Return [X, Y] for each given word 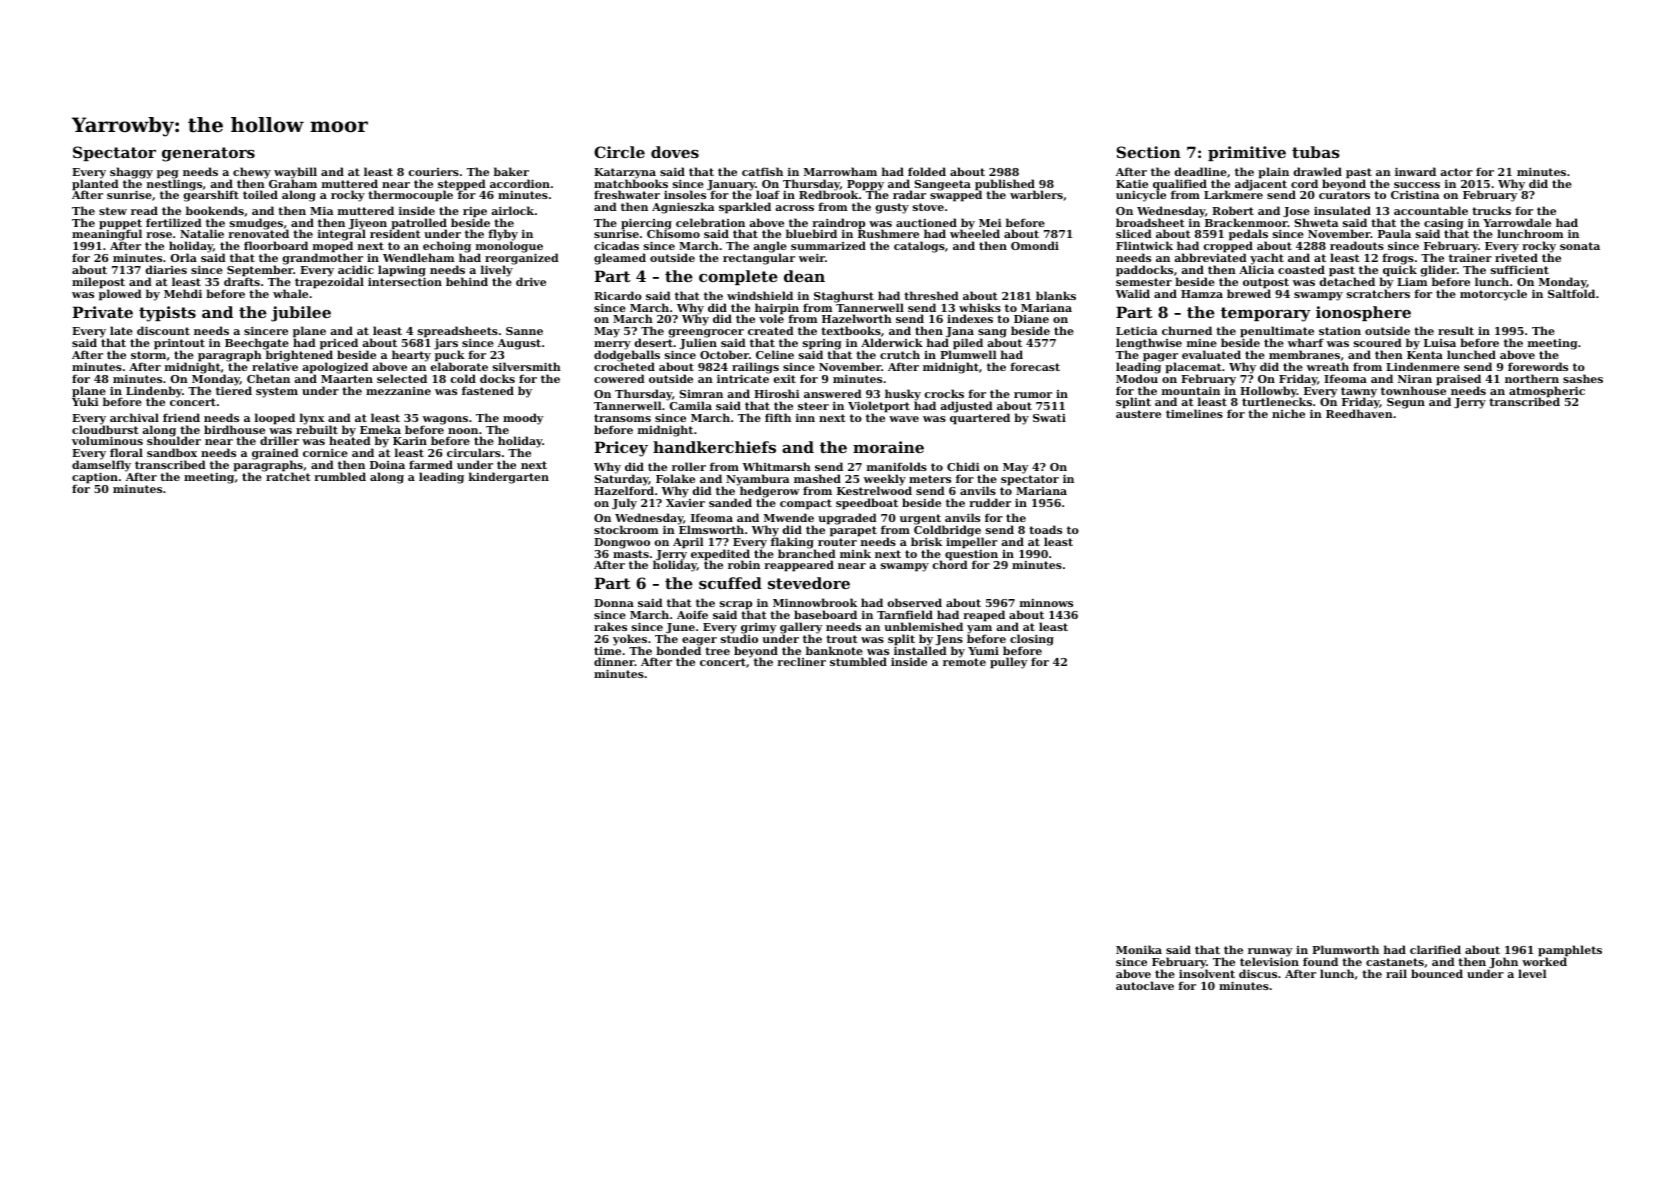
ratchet [288, 477]
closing [1032, 640]
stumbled [858, 661]
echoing [447, 247]
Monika [1139, 949]
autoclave [1145, 985]
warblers [1036, 194]
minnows [1046, 603]
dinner [614, 661]
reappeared [799, 566]
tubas [1316, 152]
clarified [1435, 949]
